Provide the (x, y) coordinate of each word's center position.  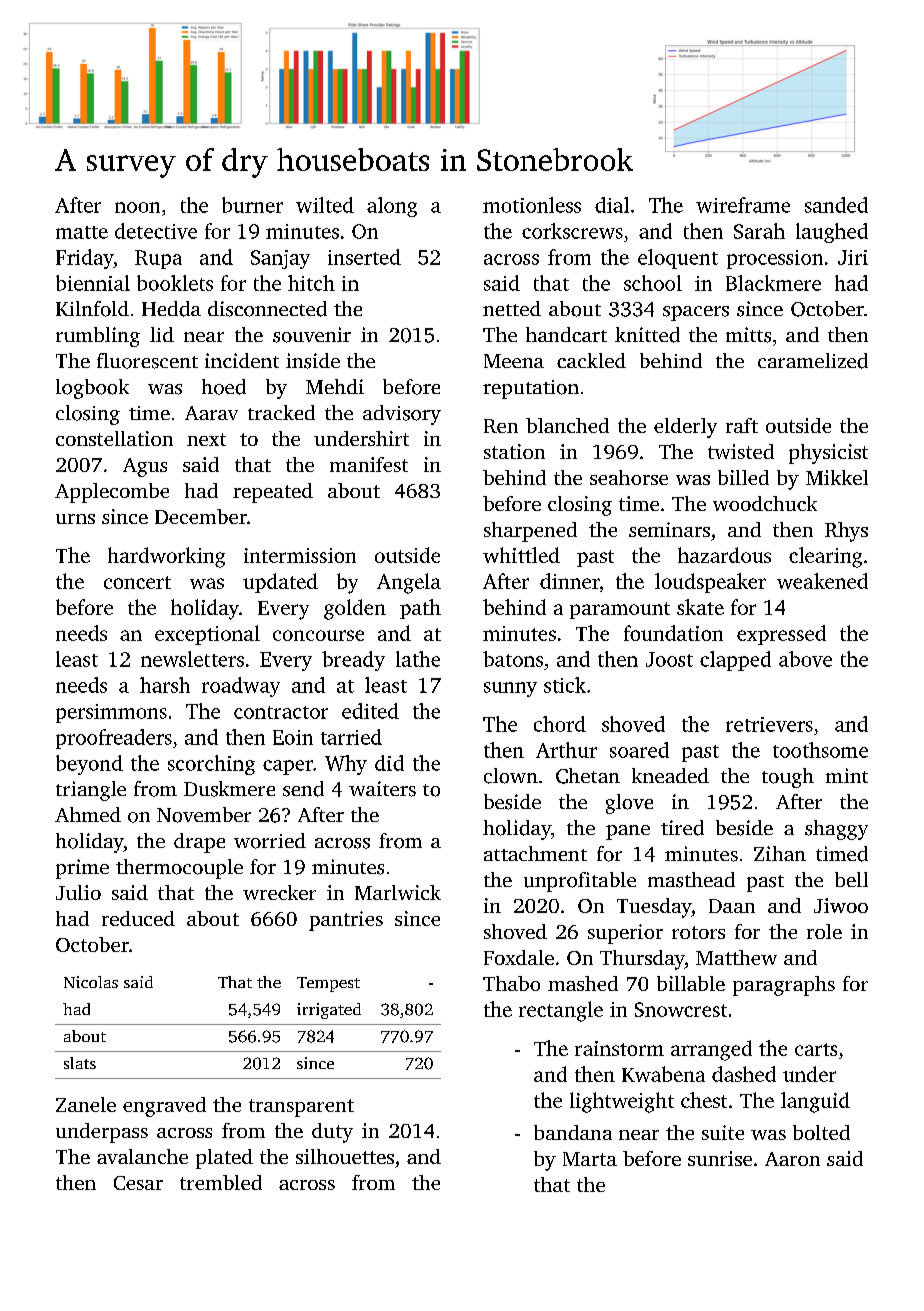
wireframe (743, 205)
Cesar (138, 1183)
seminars (669, 529)
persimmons (111, 713)
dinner (570, 581)
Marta (590, 1159)
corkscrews (572, 231)
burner (252, 205)
